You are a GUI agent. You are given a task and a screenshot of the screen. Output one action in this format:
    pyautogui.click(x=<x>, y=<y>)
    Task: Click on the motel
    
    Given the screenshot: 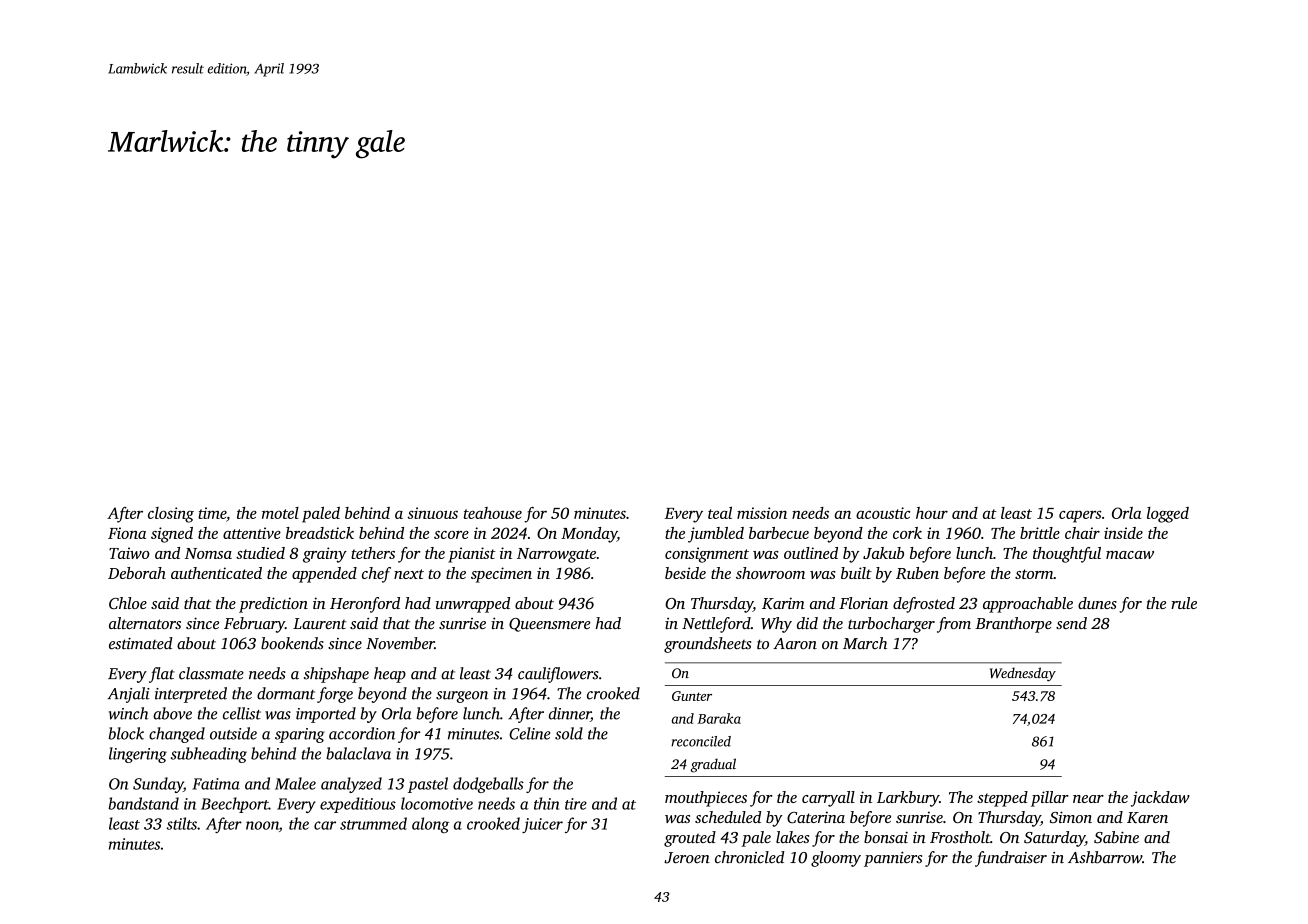 What is the action you would take?
    pyautogui.click(x=280, y=513)
